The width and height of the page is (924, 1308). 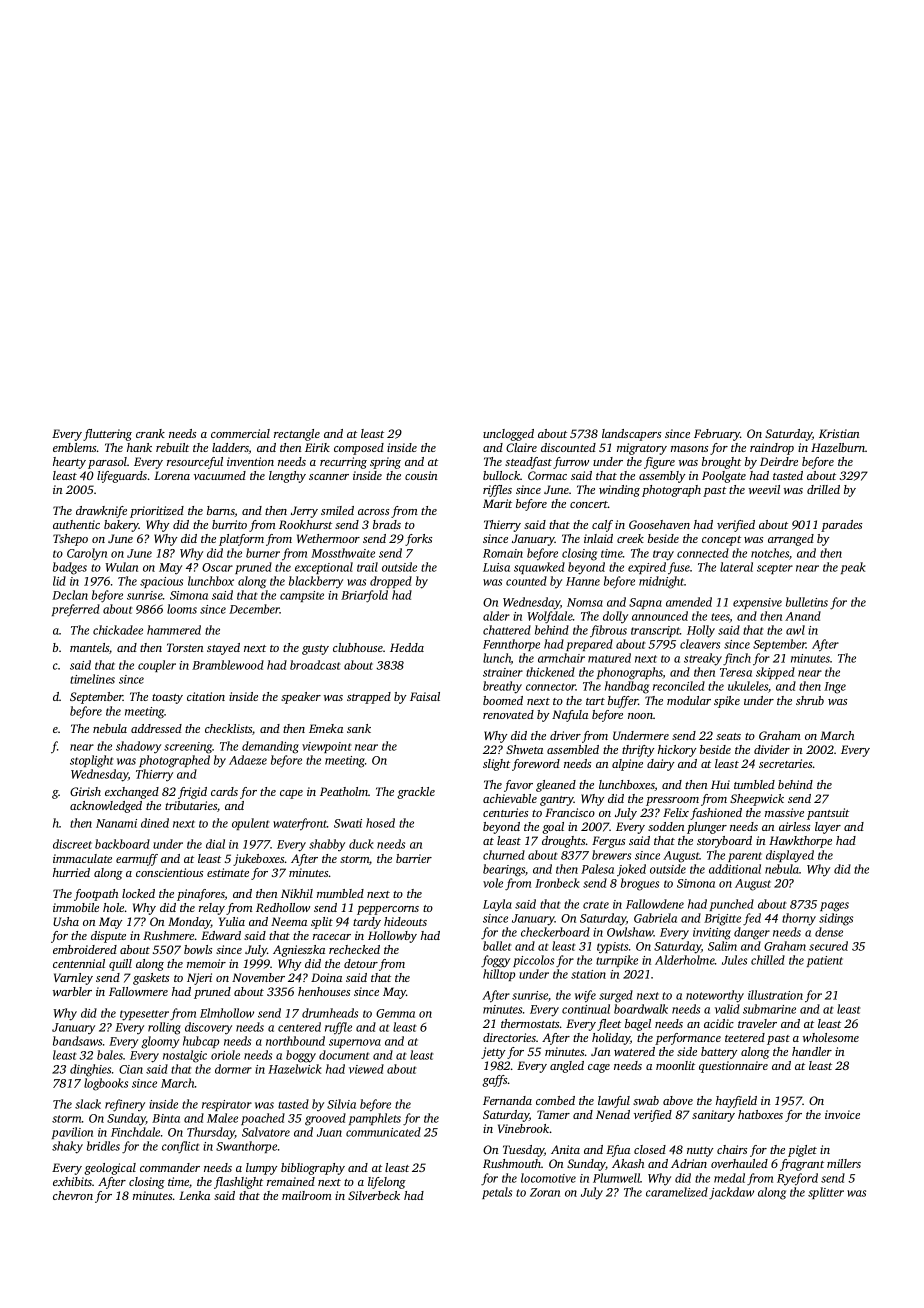 I want to click on fluttering, so click(x=107, y=435).
